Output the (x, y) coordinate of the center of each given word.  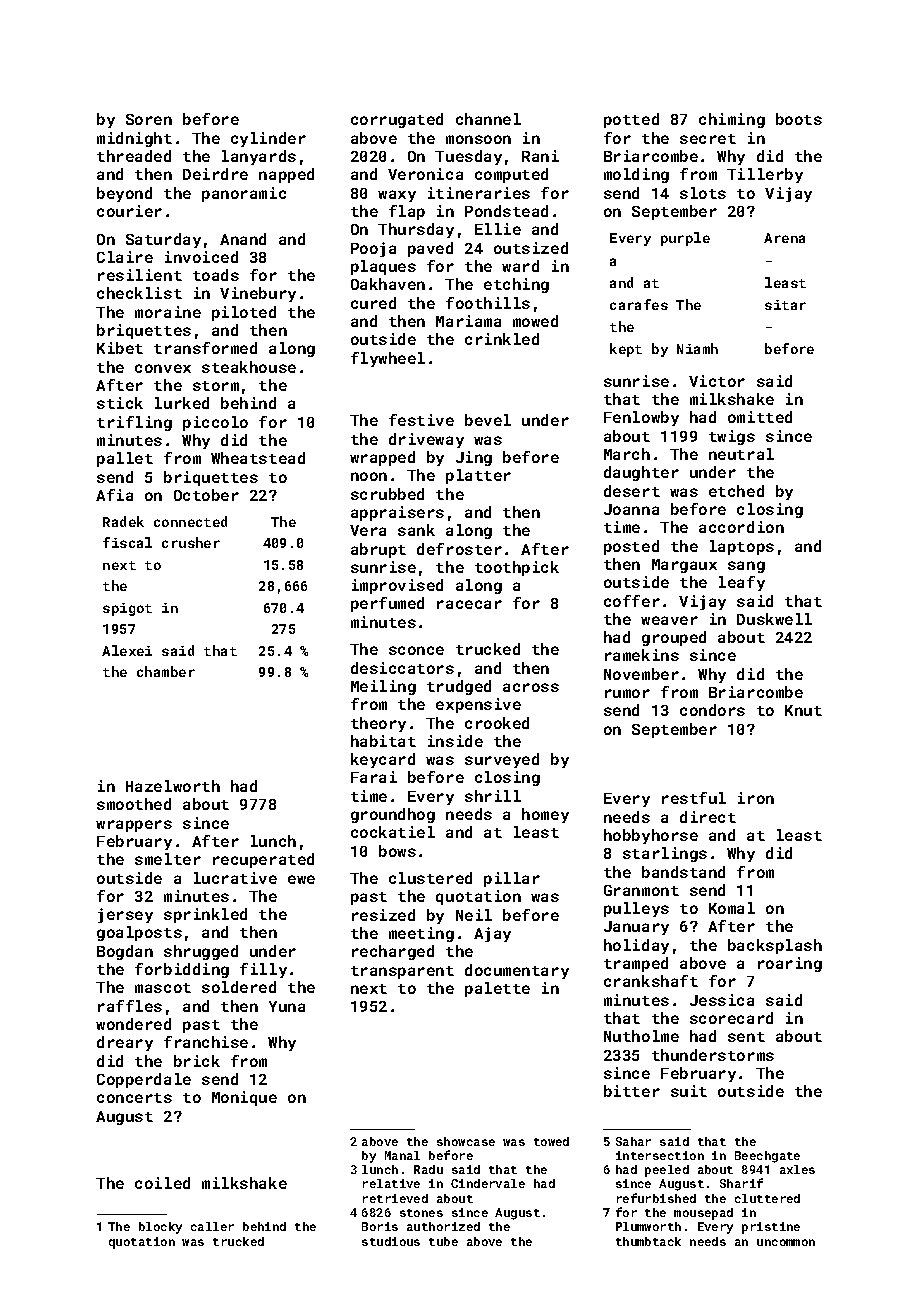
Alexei (127, 650)
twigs (732, 437)
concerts (134, 1098)
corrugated (397, 120)
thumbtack (648, 1241)
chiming (732, 120)
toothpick (517, 568)
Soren (149, 119)
